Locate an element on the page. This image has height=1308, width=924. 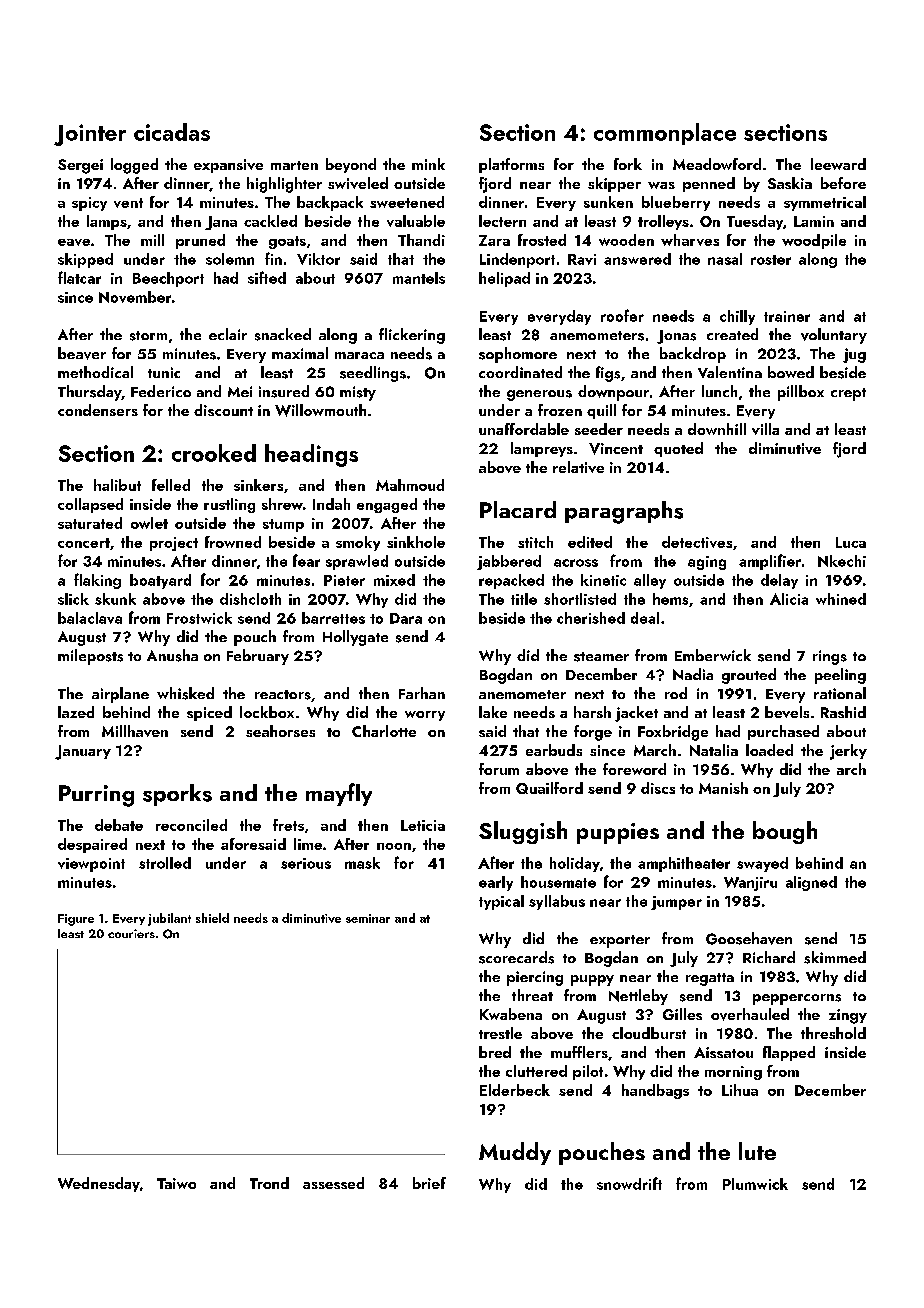
reconciled is located at coordinates (191, 825).
